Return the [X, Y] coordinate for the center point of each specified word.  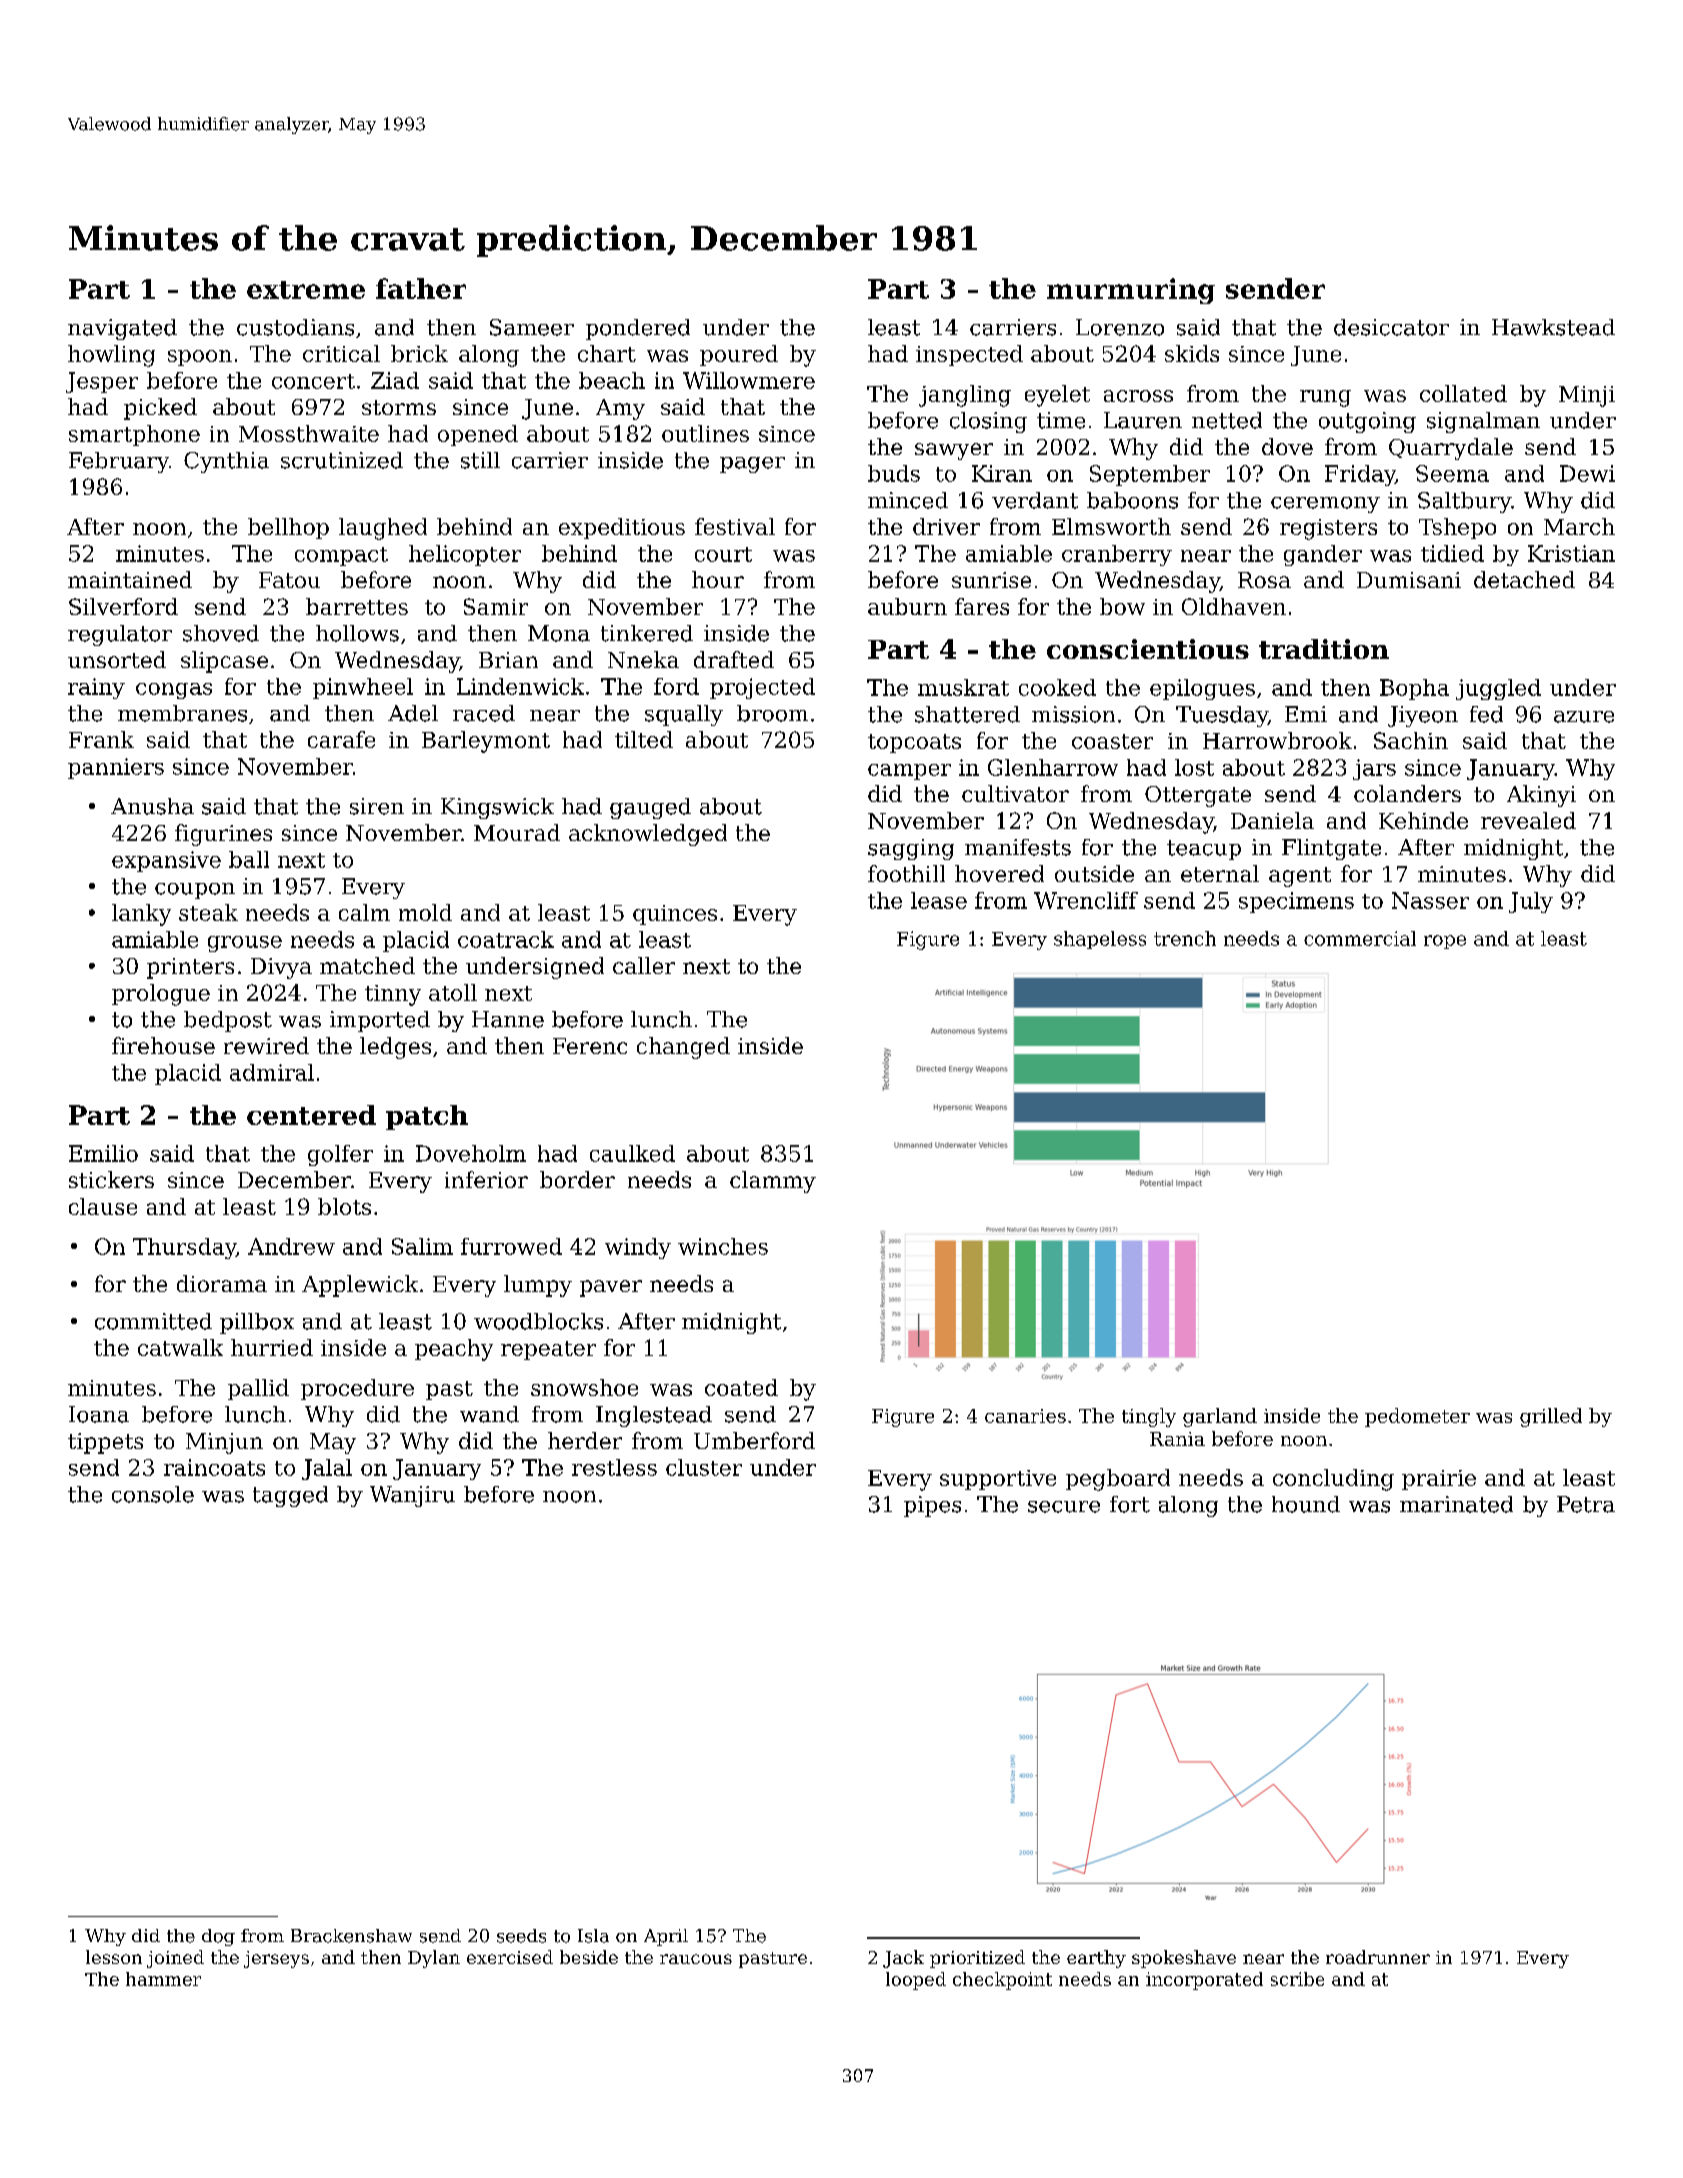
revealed [1528, 820]
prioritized [977, 1959]
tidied [1452, 553]
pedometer [1417, 1417]
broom [772, 713]
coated [741, 1387]
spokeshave [1184, 1959]
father [421, 288]
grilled [1551, 1417]
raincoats [214, 1467]
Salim [422, 1246]
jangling [965, 396]
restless [614, 1467]
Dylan [434, 1959]
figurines [223, 835]
